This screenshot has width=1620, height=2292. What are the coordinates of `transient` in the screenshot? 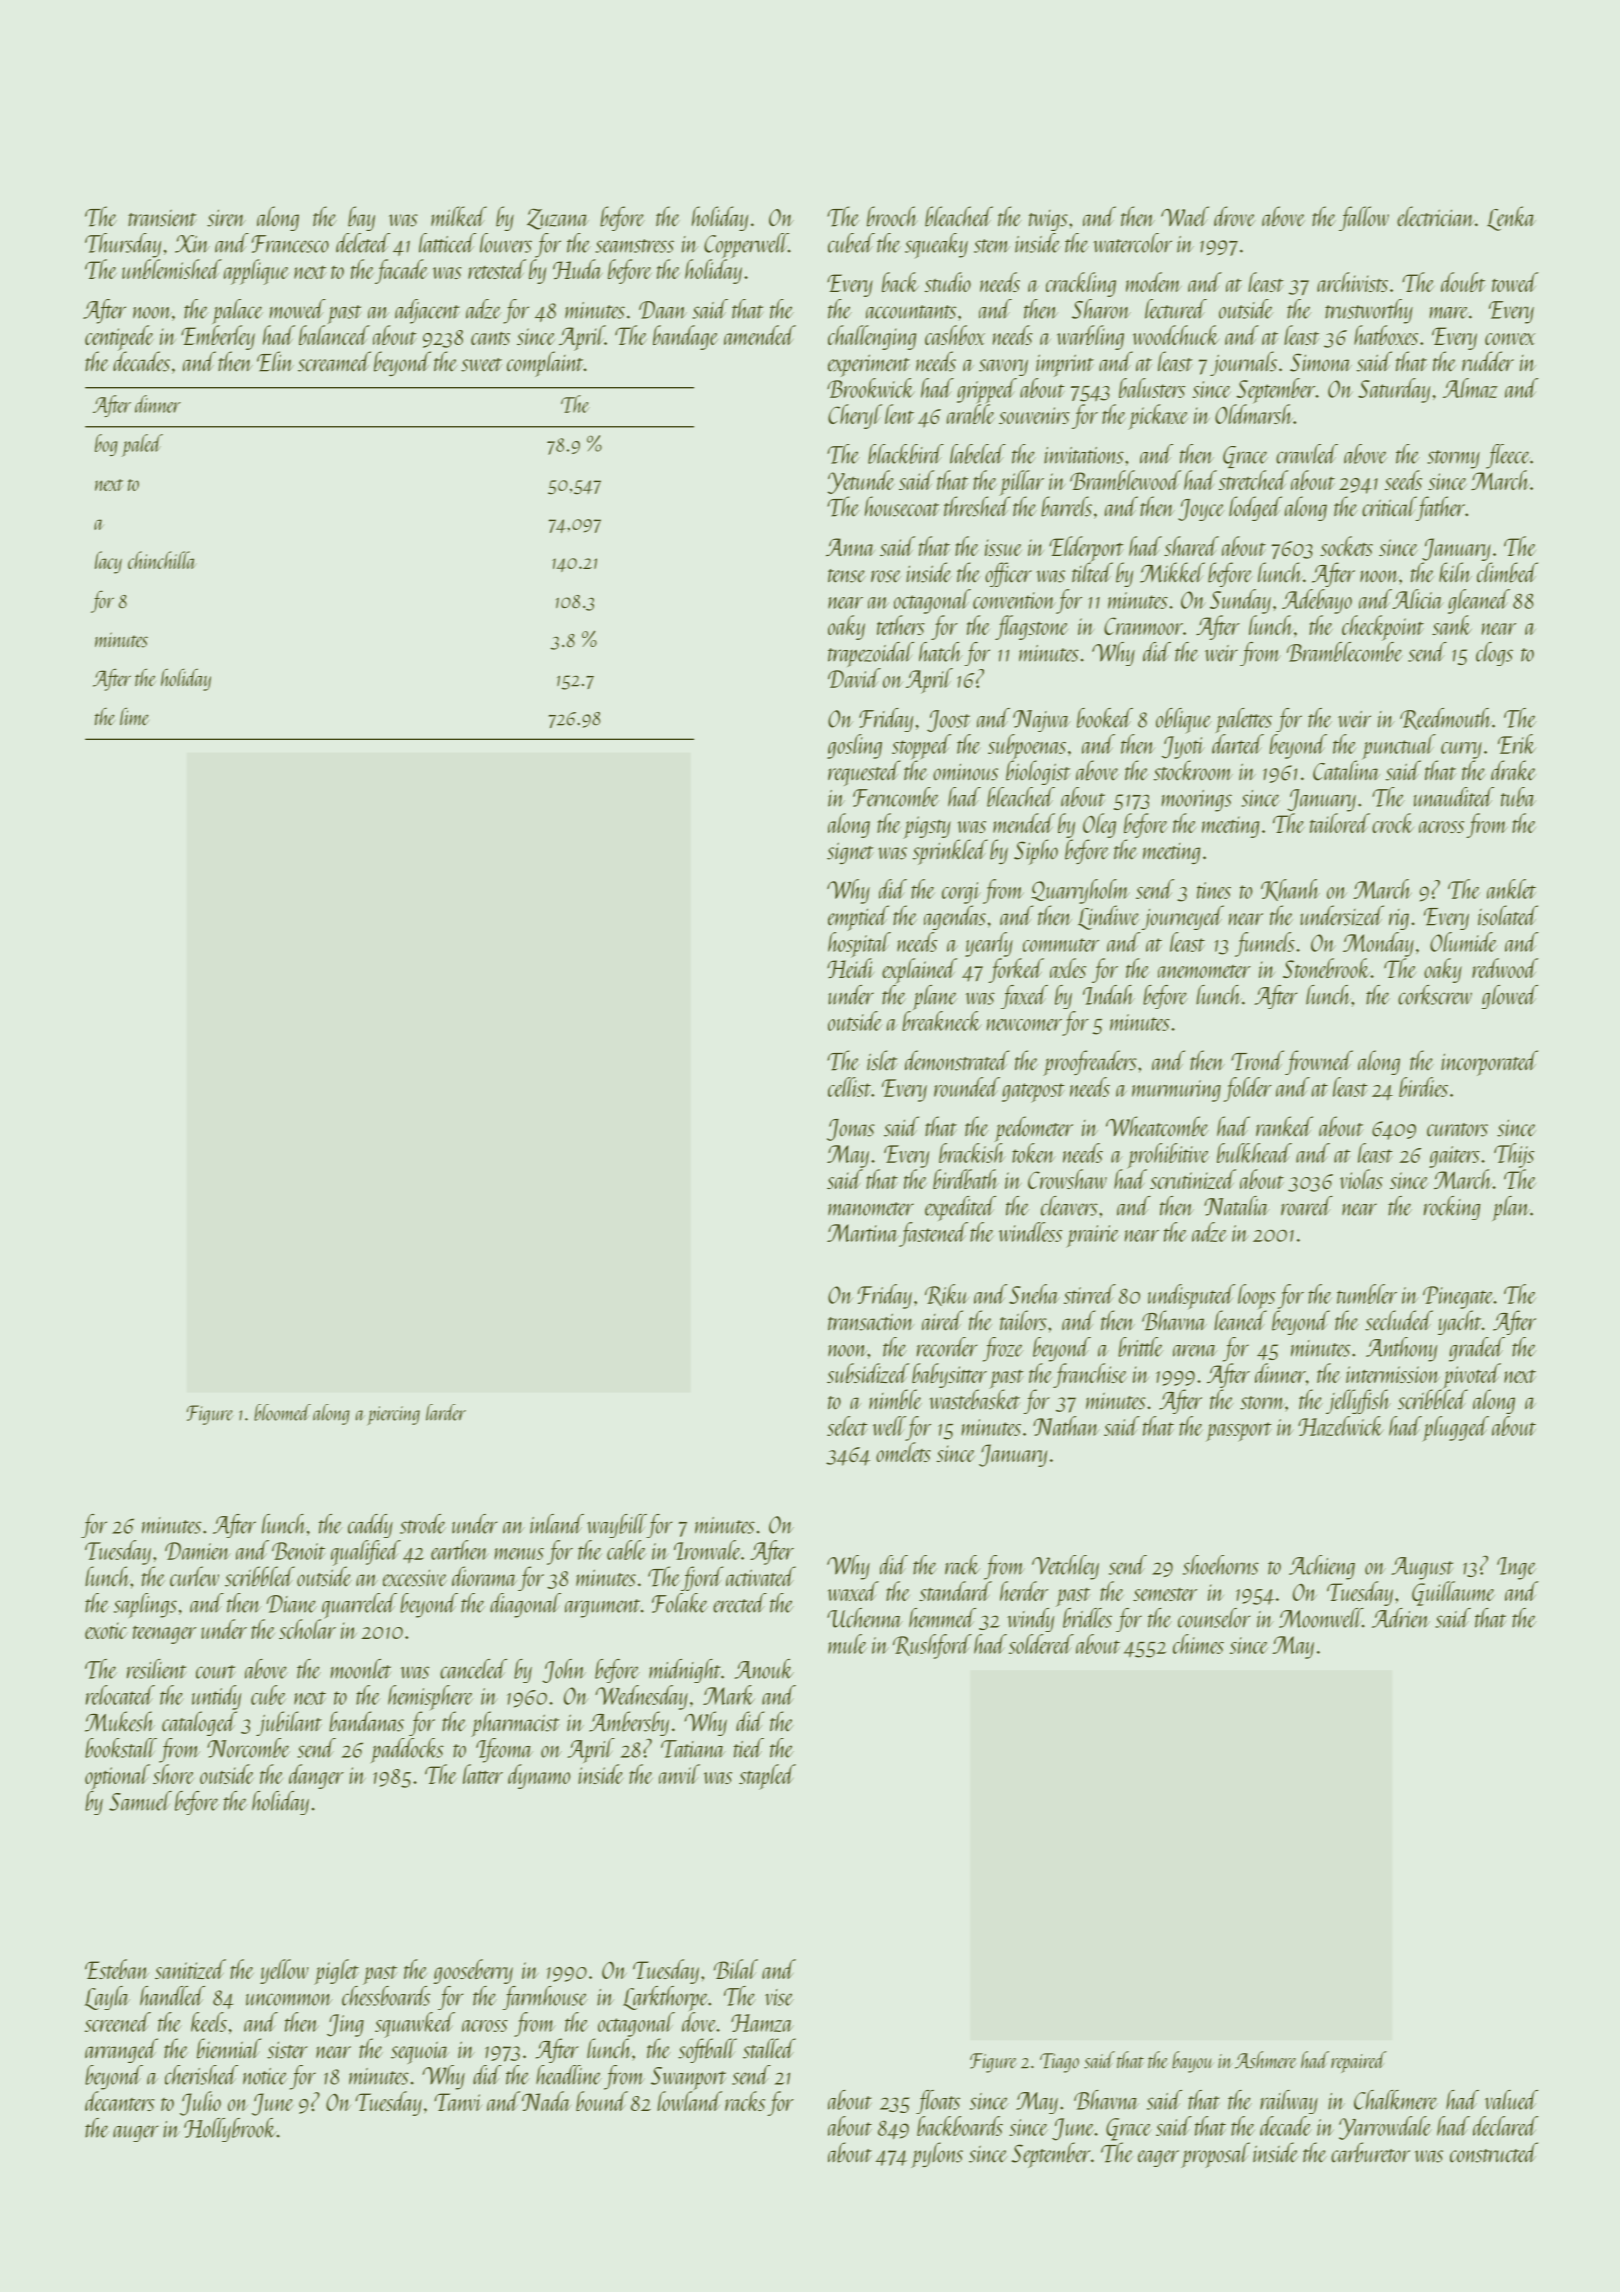 It's located at (162, 218).
